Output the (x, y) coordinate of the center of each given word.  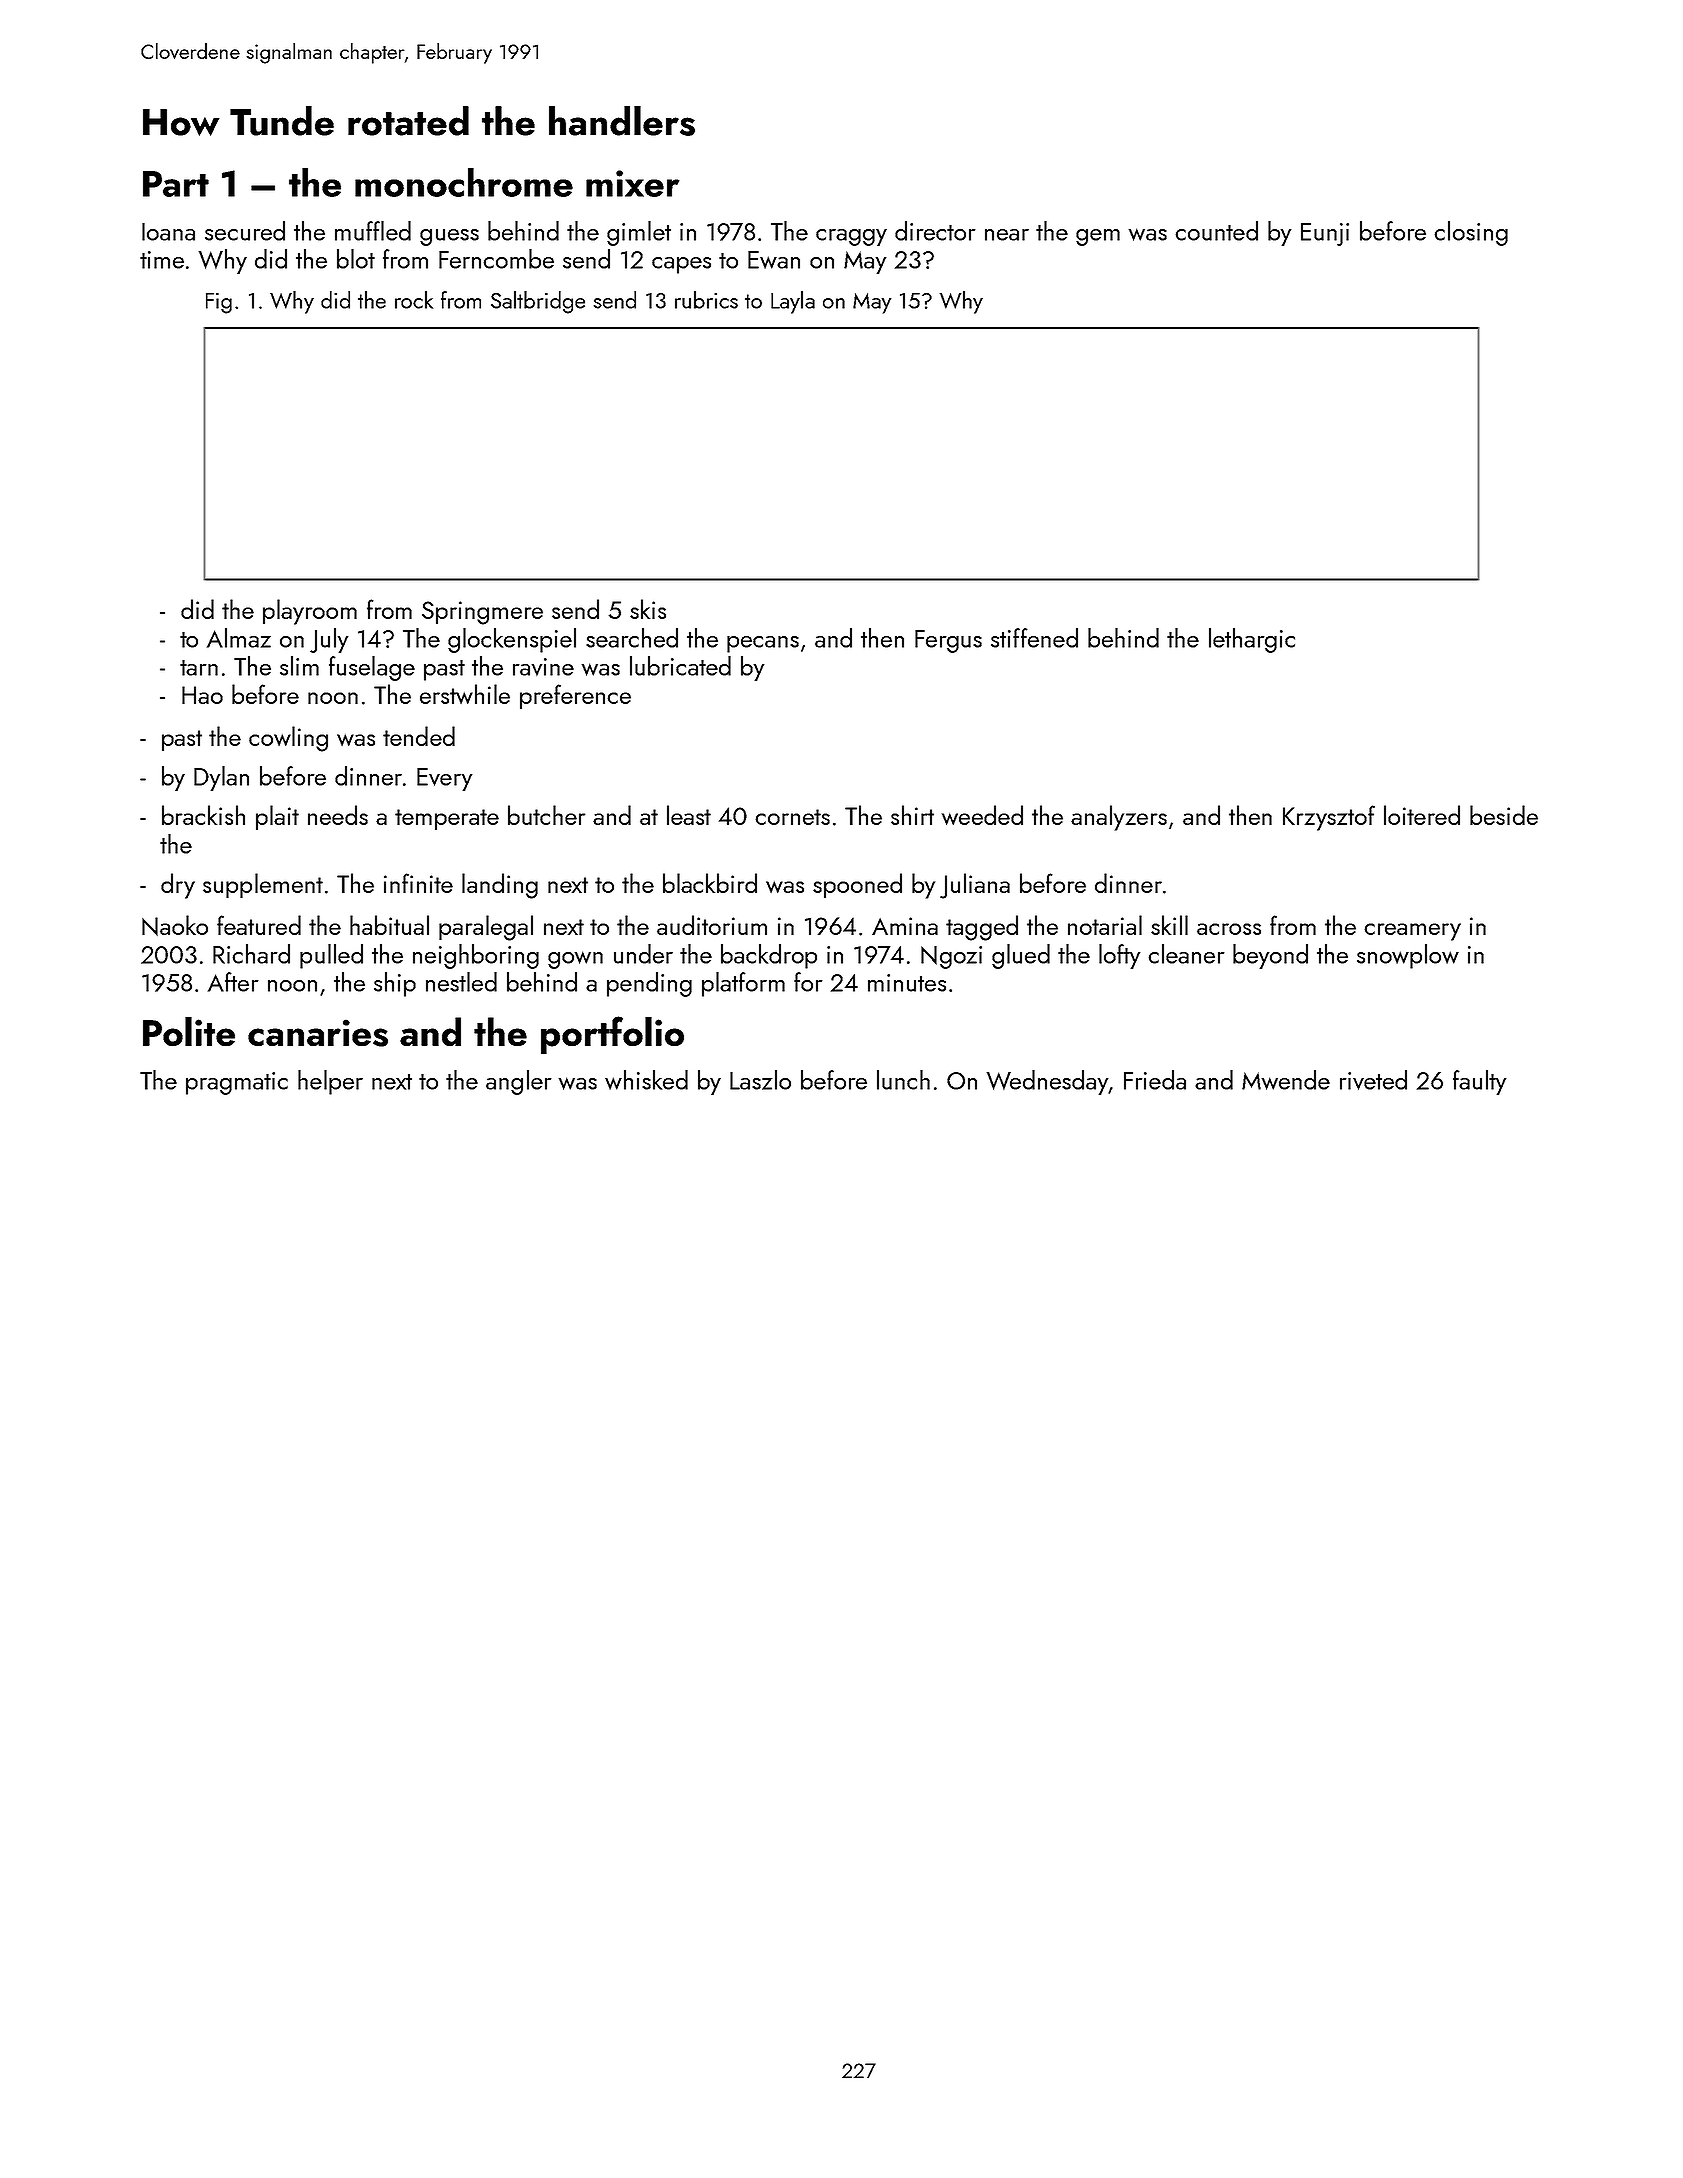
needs (338, 815)
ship (395, 984)
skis (648, 609)
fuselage (372, 668)
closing (1471, 233)
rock (414, 300)
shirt (912, 815)
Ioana (168, 232)
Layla (793, 302)
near (1007, 235)
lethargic (1252, 640)
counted (1216, 231)
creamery (1412, 932)
